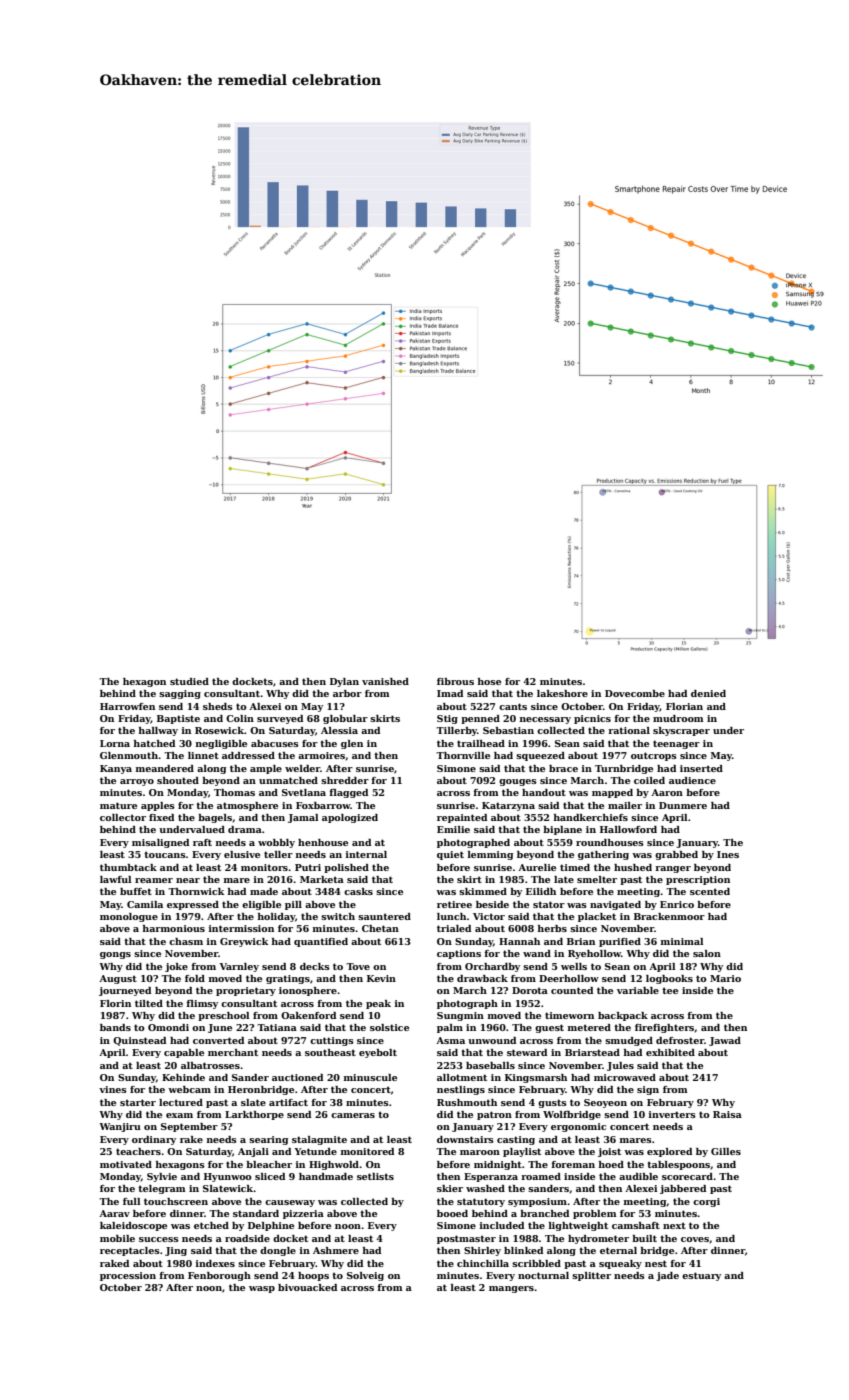 The width and height of the image is (849, 1400). Describe the element at coordinates (701, 1276) in the image. I see `estuary` at that location.
